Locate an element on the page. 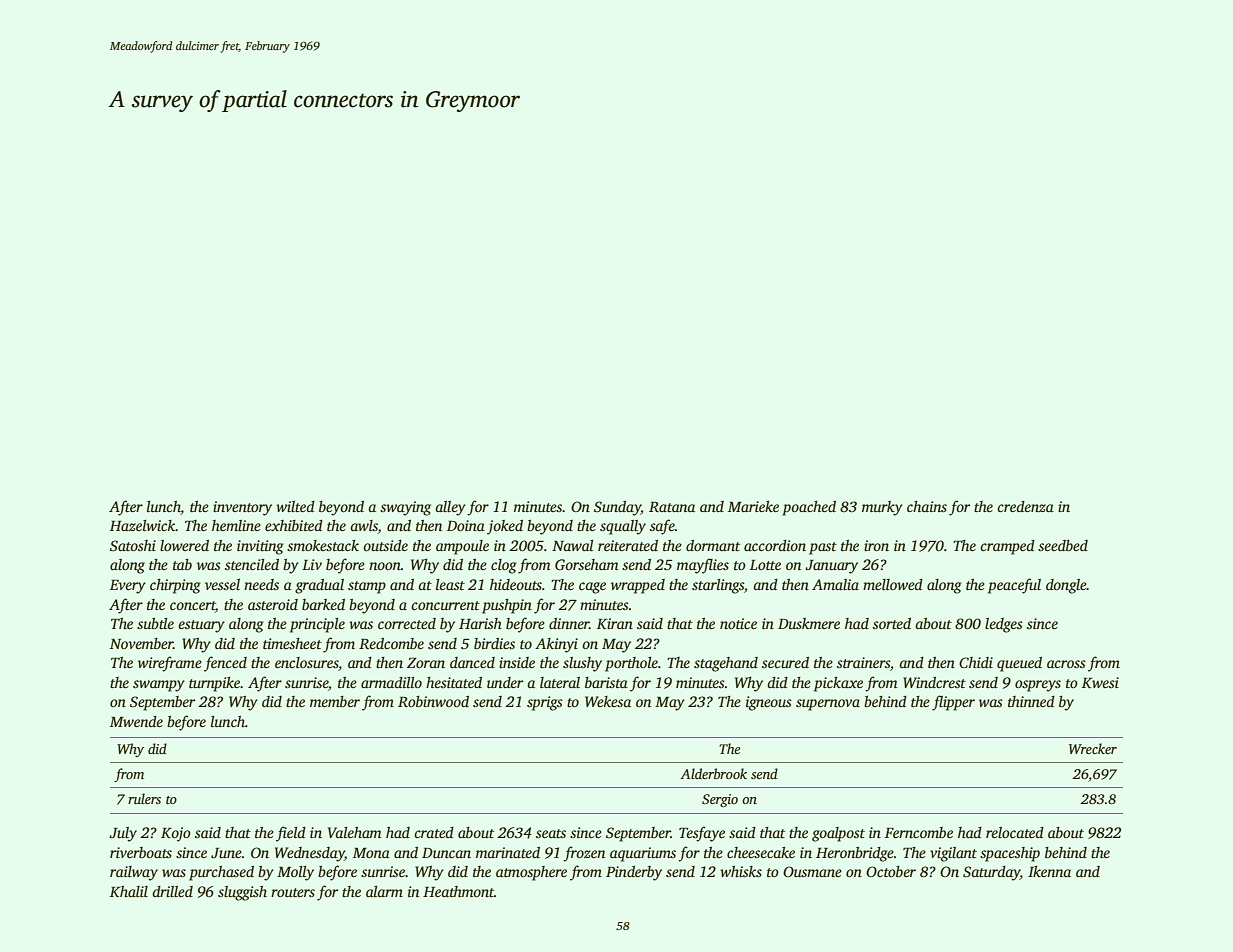  Mwende is located at coordinates (136, 721).
